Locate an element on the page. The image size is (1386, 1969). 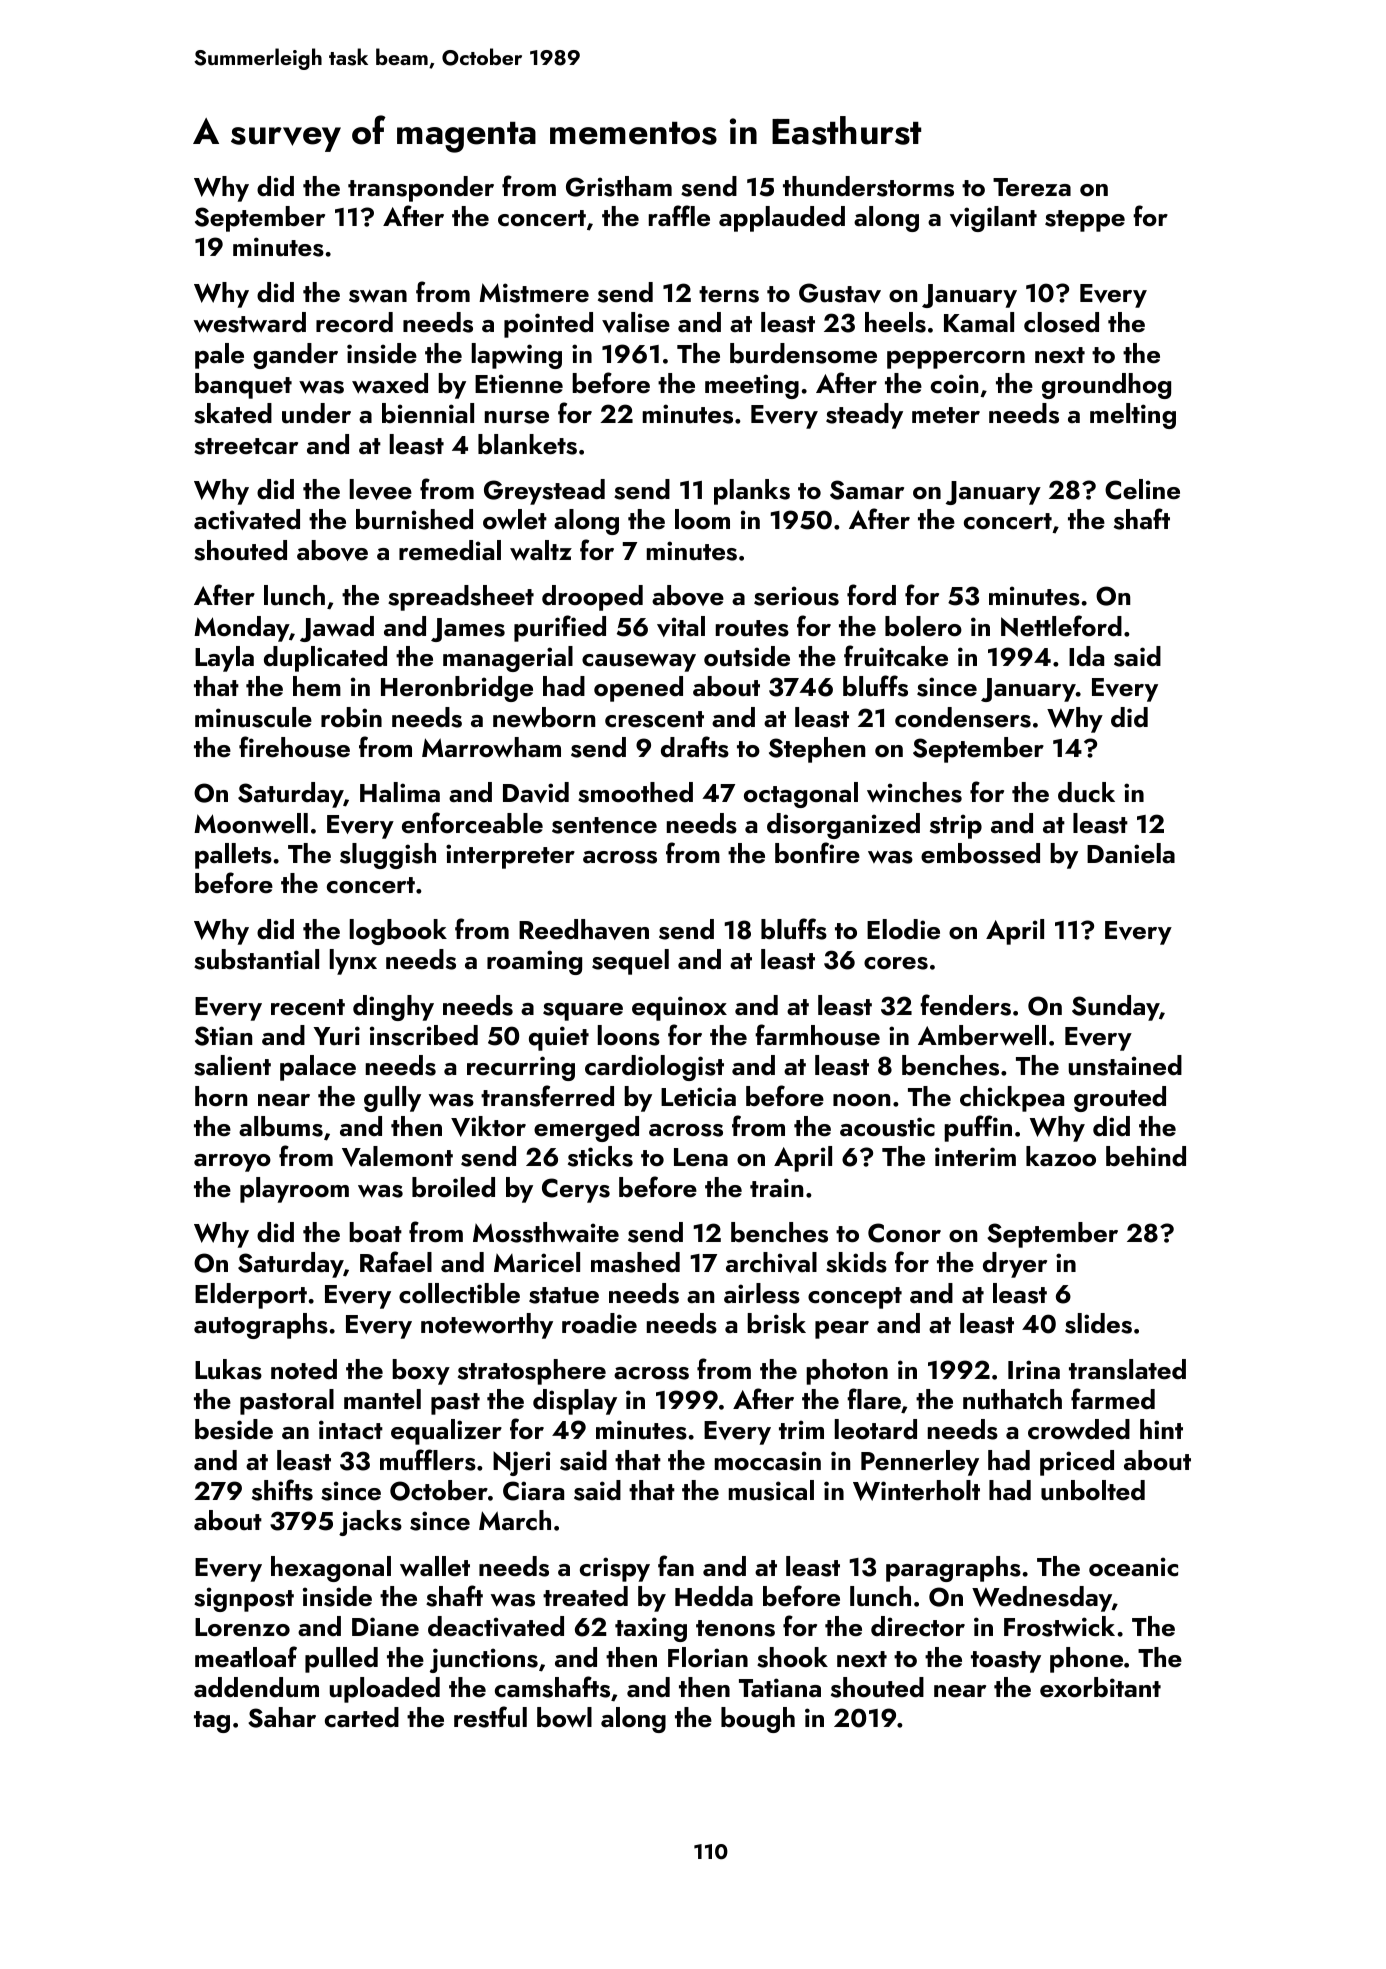
substantial is located at coordinates (256, 959).
